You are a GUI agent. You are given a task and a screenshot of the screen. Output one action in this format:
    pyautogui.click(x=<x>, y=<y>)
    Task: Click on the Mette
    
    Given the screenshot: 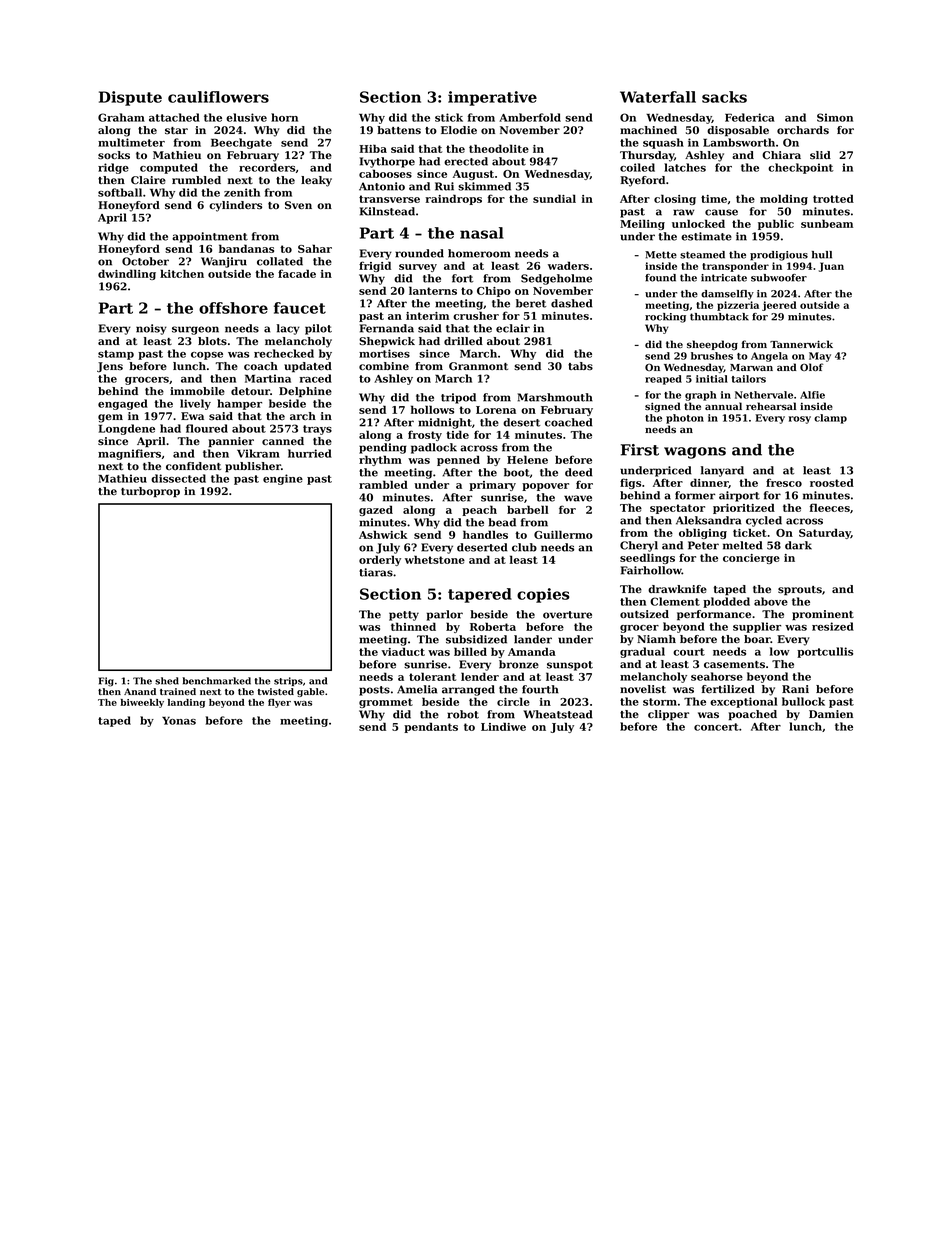 What is the action you would take?
    pyautogui.click(x=661, y=255)
